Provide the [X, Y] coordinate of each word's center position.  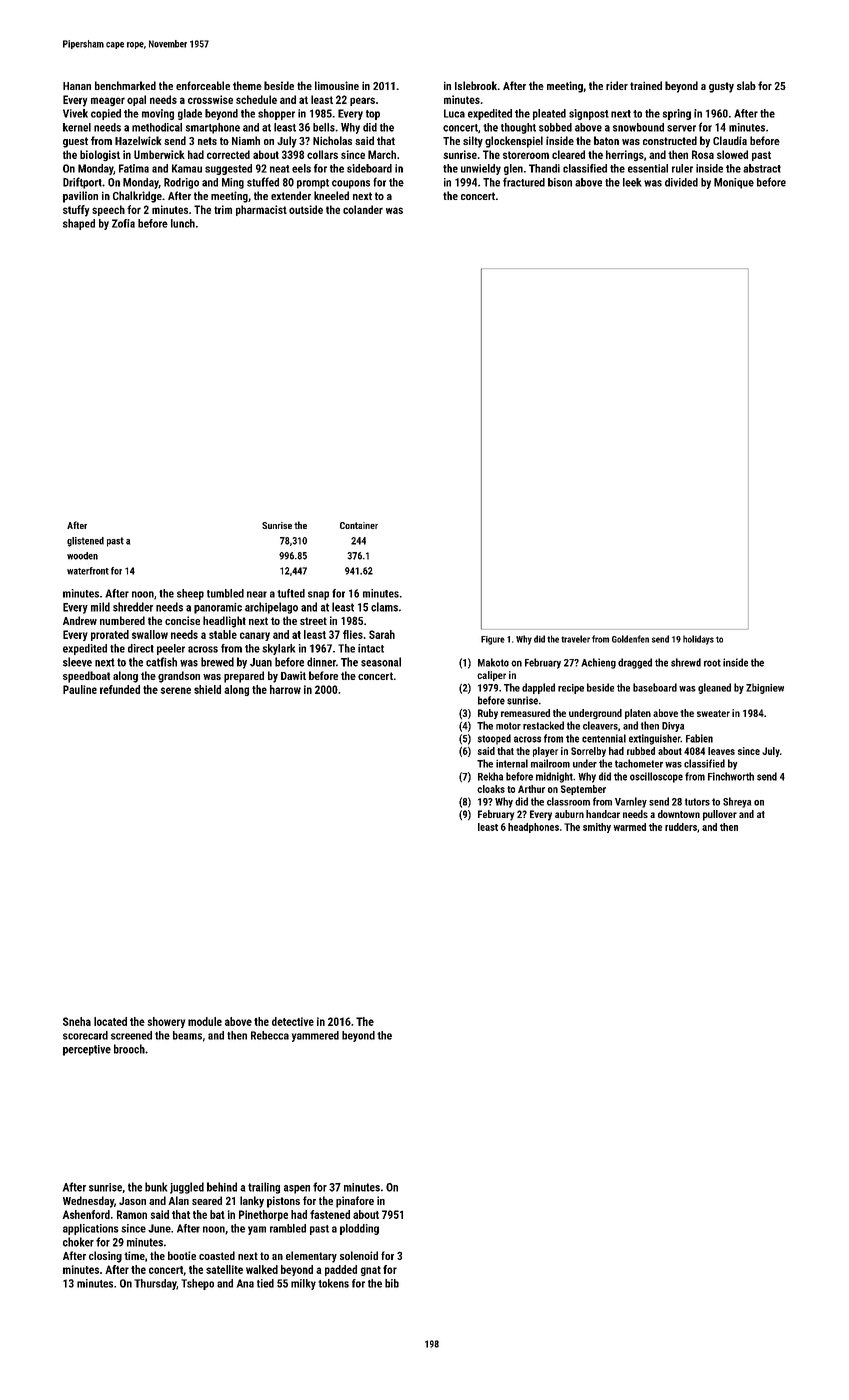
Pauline [80, 689]
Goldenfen [630, 639]
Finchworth [731, 776]
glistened [85, 542]
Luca [454, 113]
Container [359, 525]
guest [75, 142]
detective [293, 1021]
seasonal [381, 662]
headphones [533, 828]
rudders [681, 827]
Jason [132, 1201]
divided [681, 182]
